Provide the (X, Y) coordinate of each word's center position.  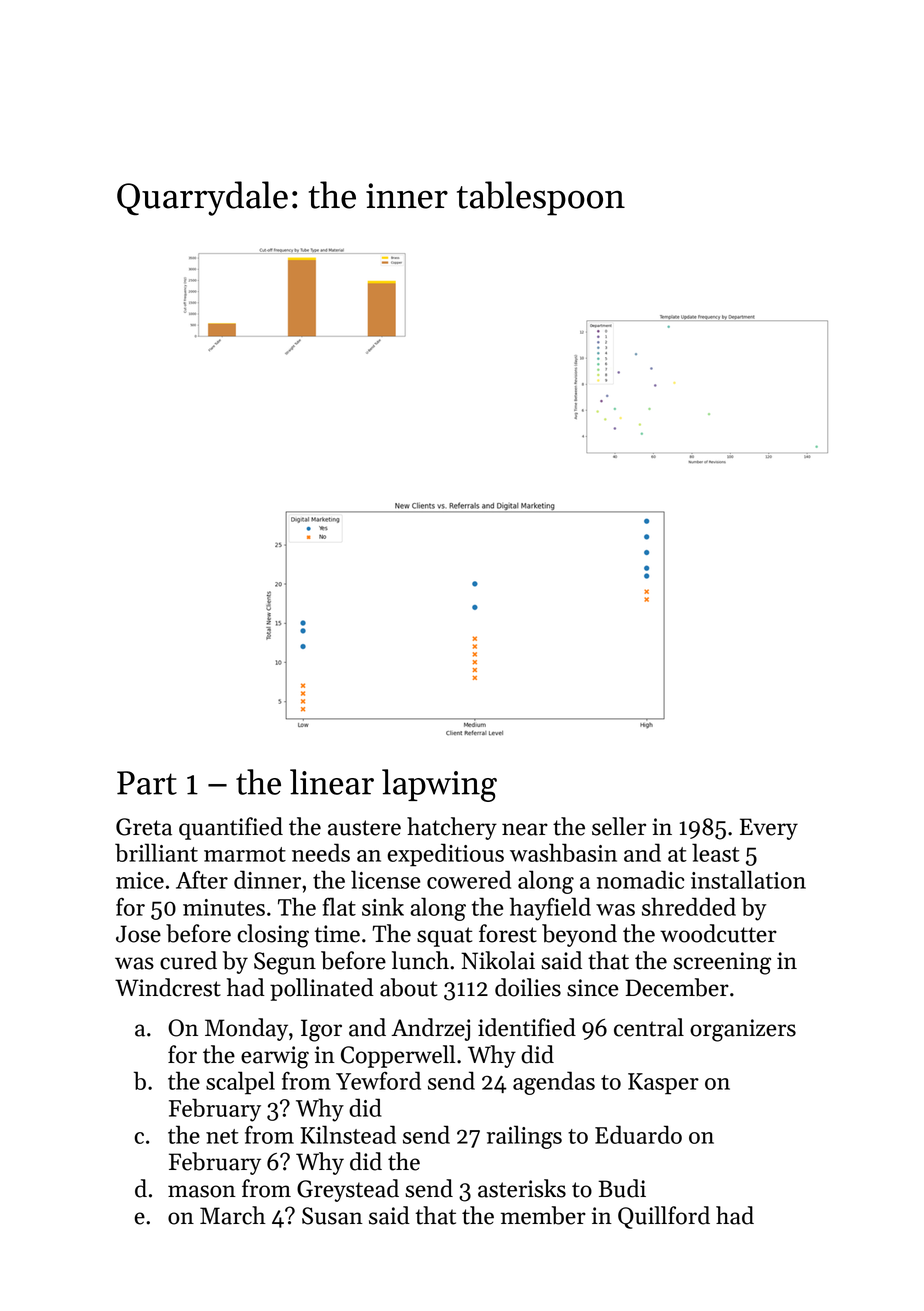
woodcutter (718, 933)
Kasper (663, 1084)
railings (524, 1137)
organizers (743, 1030)
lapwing (439, 785)
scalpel (240, 1083)
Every (769, 829)
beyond (579, 935)
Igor (321, 1030)
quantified (231, 828)
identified (527, 1027)
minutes (224, 907)
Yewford (378, 1080)
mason (202, 1191)
